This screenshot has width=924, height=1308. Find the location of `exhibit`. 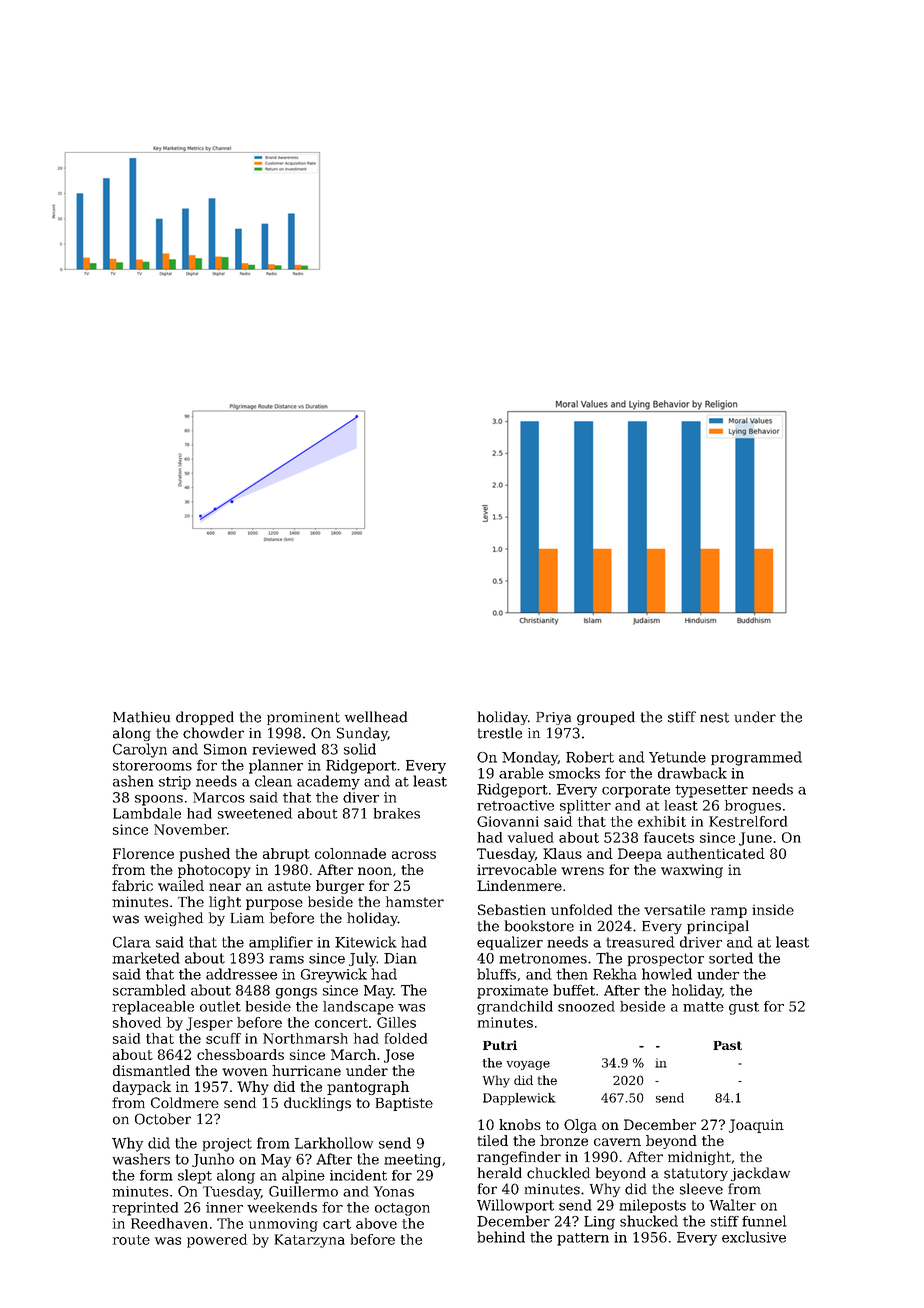

exhibit is located at coordinates (662, 821).
